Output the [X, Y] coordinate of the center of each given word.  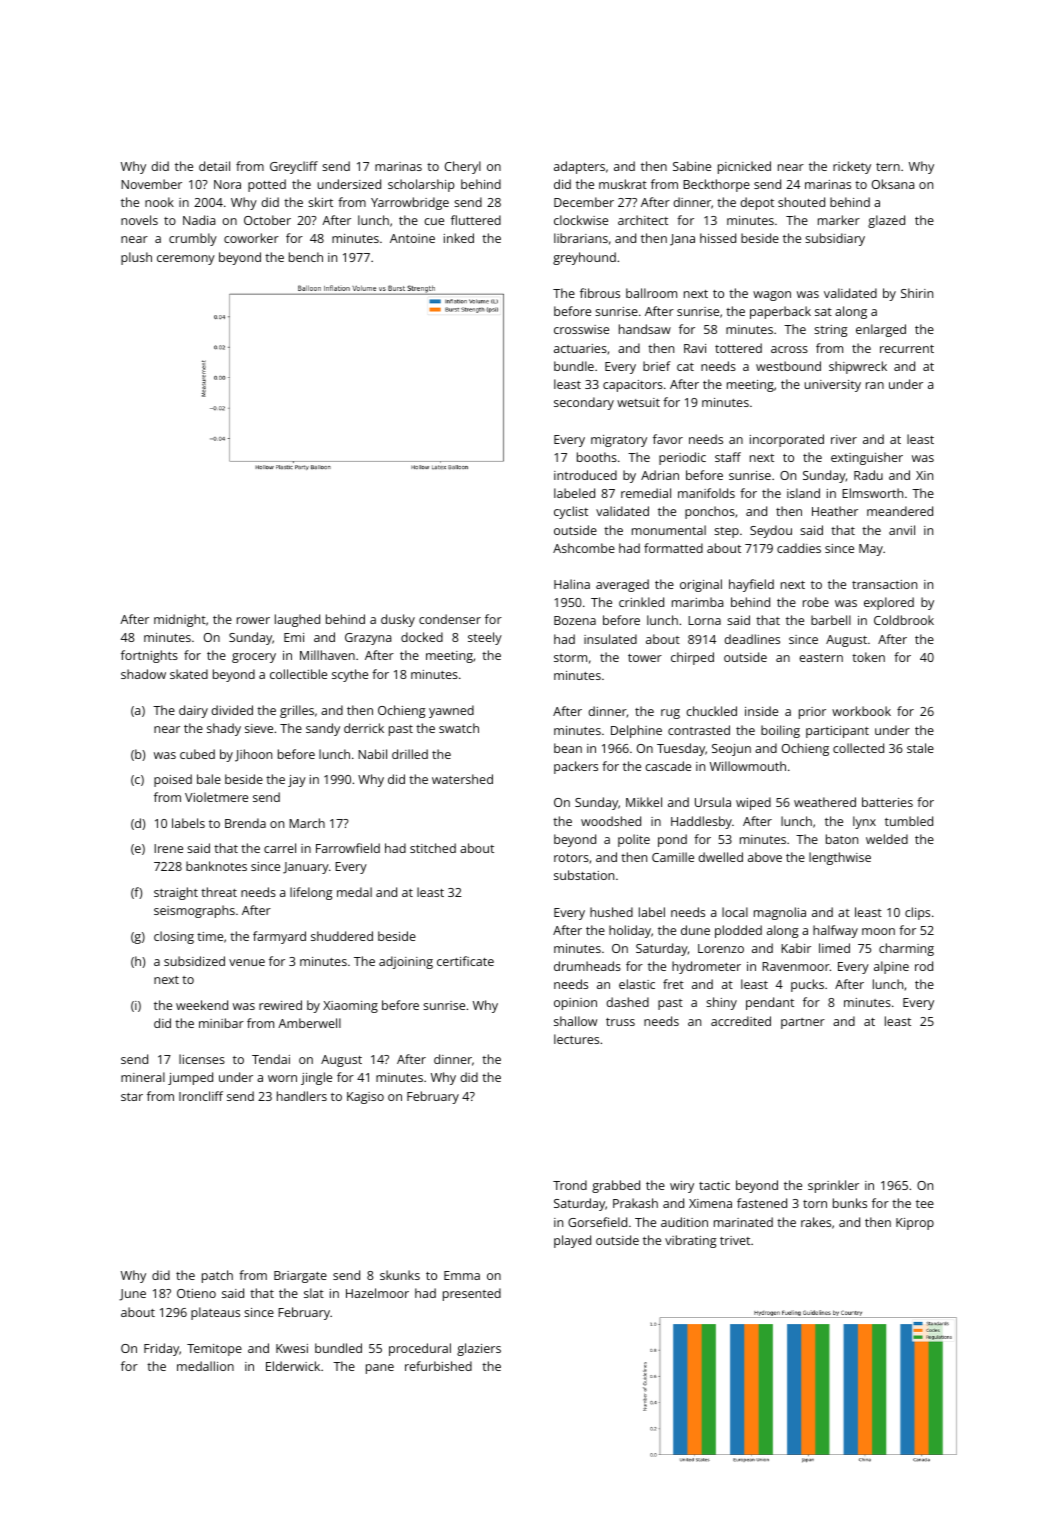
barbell [831, 620]
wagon [772, 296]
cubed [197, 754]
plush [136, 258]
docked [422, 637]
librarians [581, 238]
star [132, 1097]
